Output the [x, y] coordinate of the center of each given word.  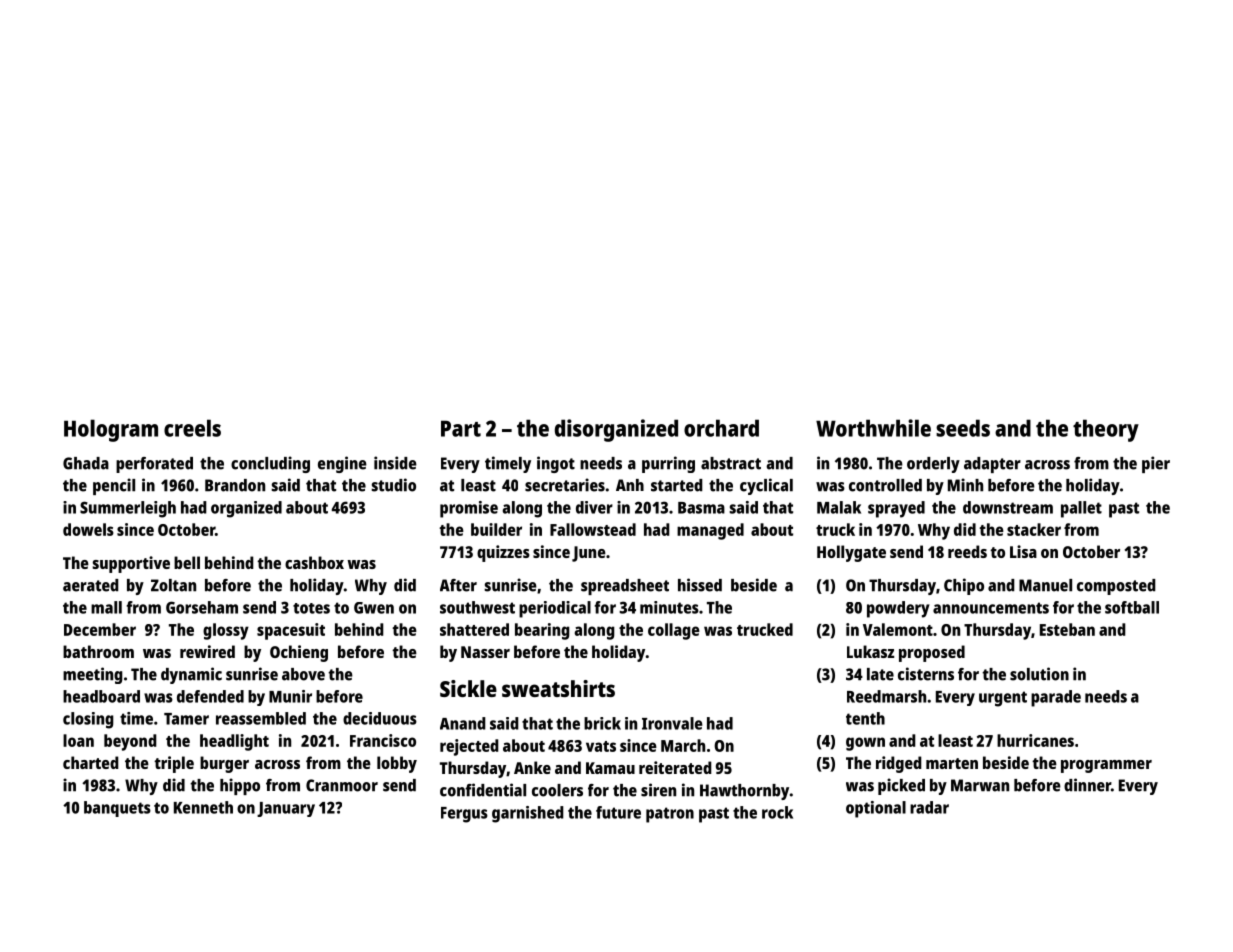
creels [192, 428]
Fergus [464, 815]
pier [1156, 464]
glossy [226, 631]
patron [670, 815]
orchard [721, 428]
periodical [555, 609]
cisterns [926, 674]
